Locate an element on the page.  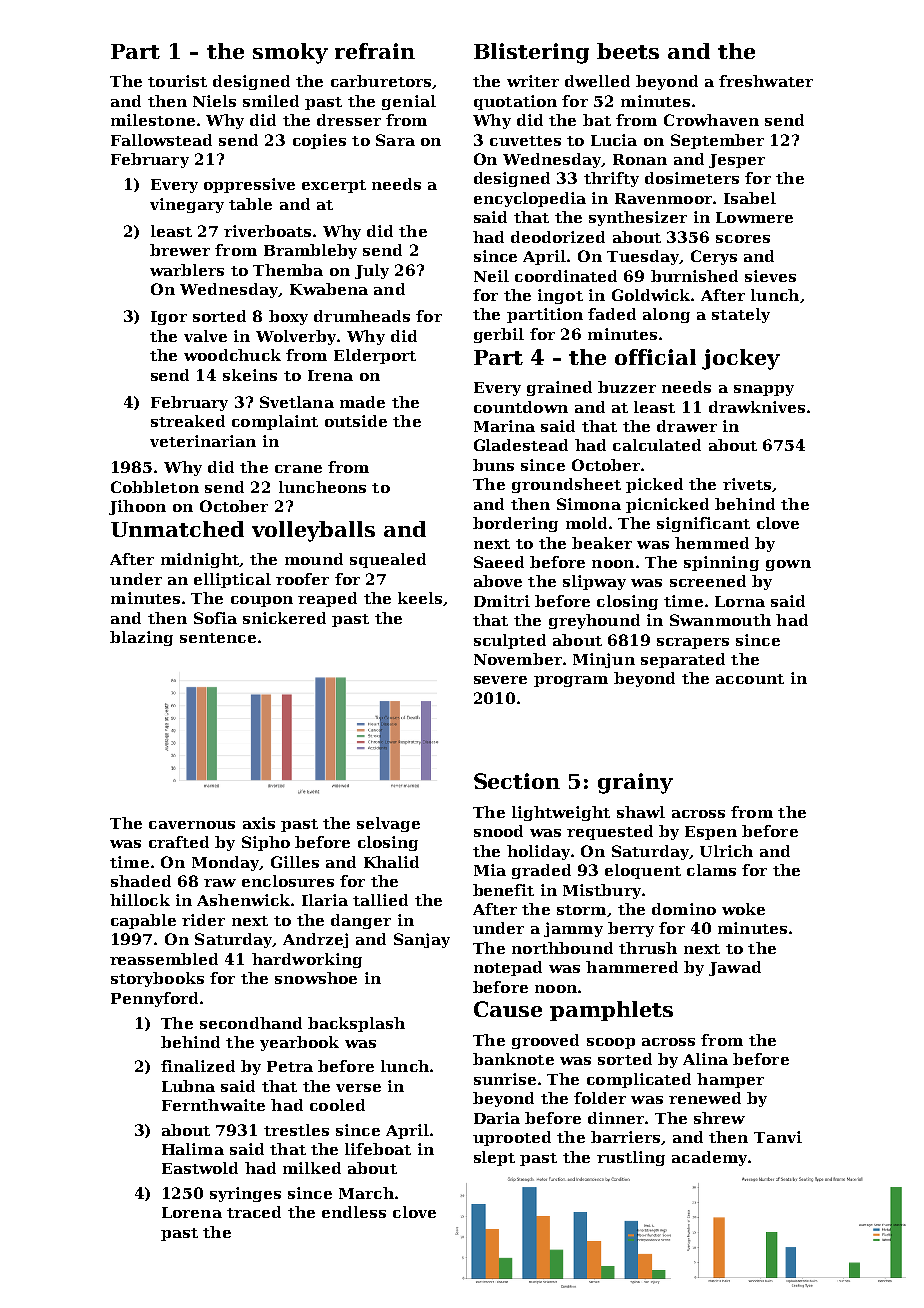
selvage is located at coordinates (388, 824).
